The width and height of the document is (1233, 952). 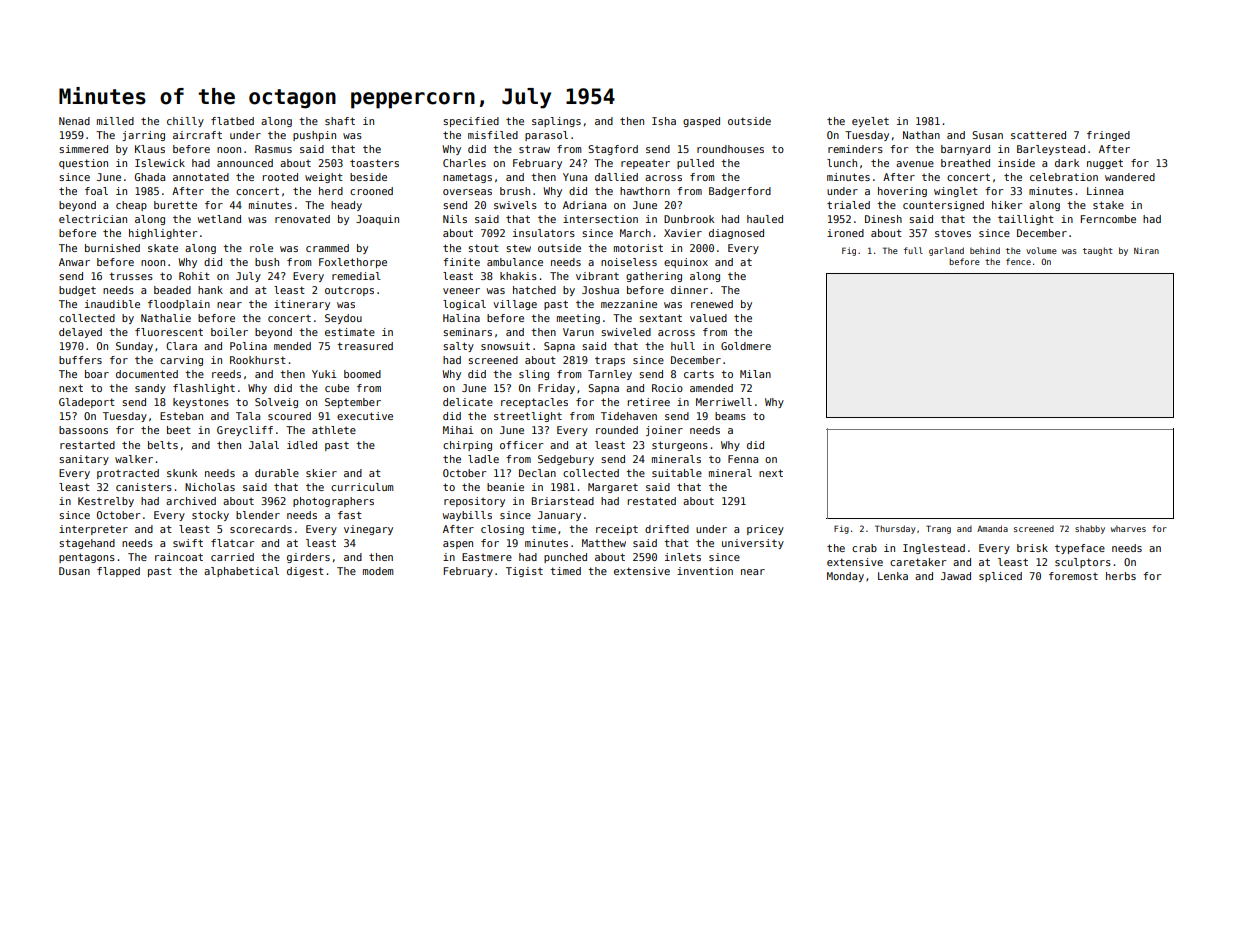 I want to click on reeds, so click(x=226, y=374).
